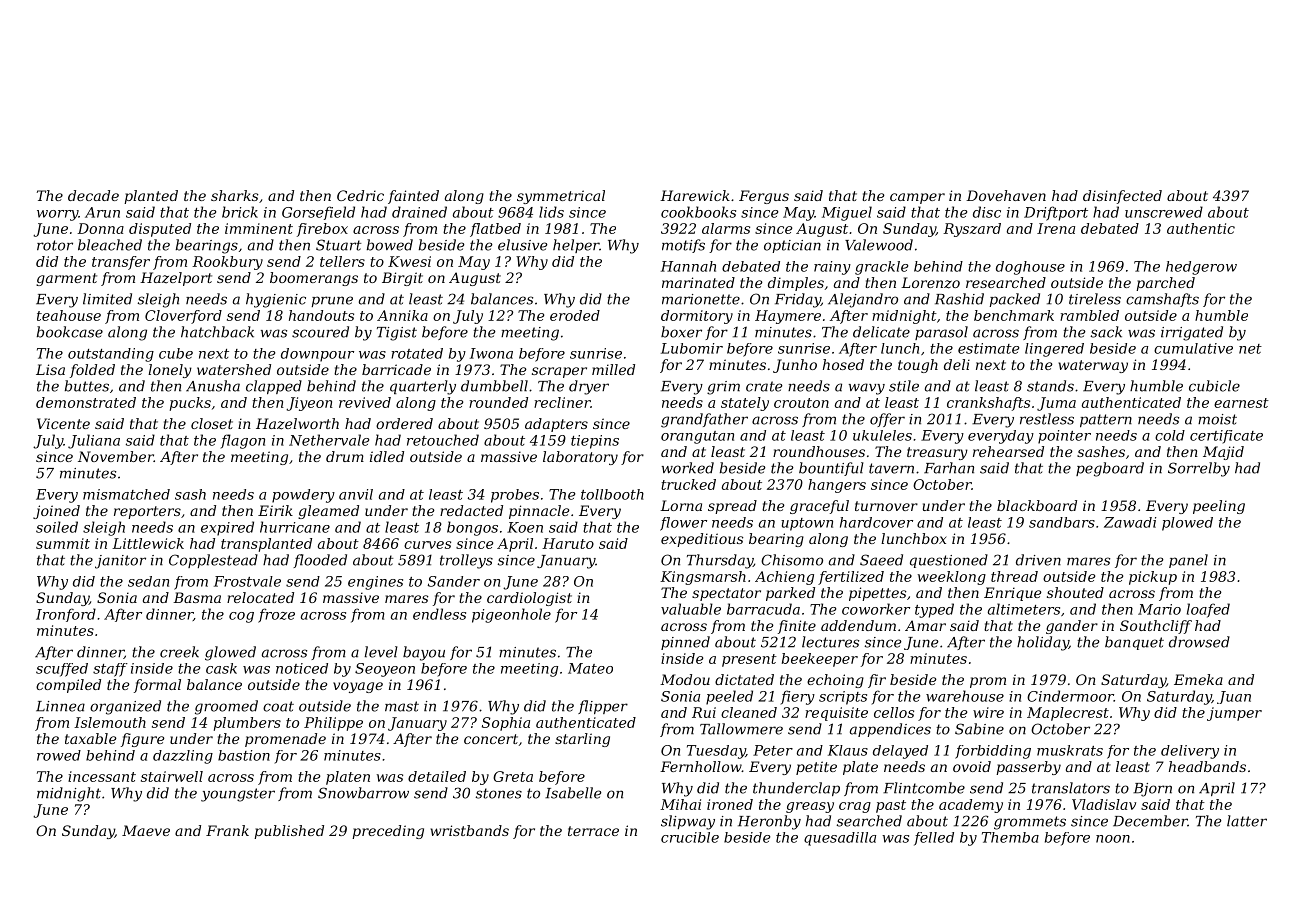 This document has height=924, width=1308. I want to click on driven, so click(1038, 560).
